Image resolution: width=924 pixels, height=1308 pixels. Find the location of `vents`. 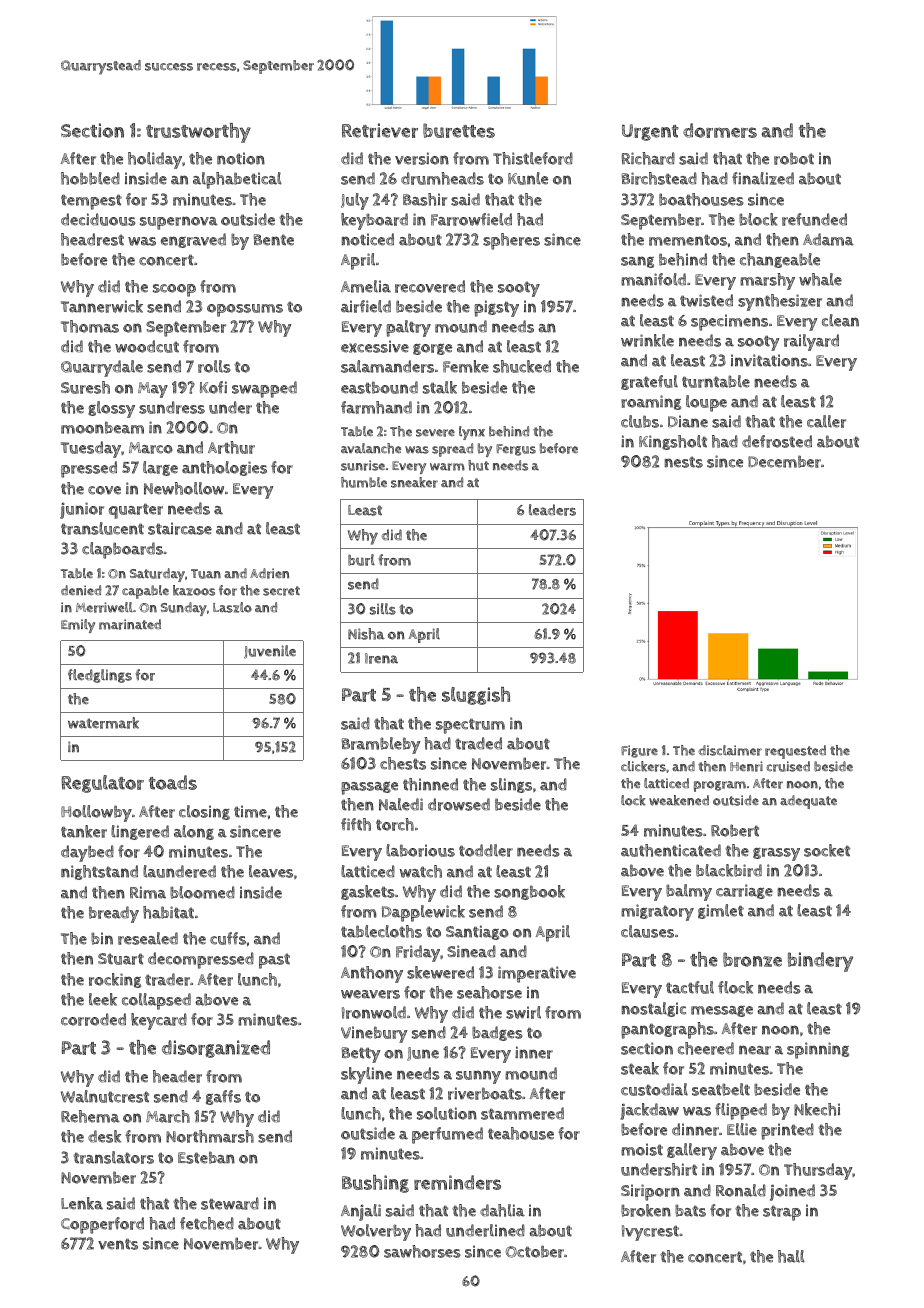

vents is located at coordinates (118, 1244).
